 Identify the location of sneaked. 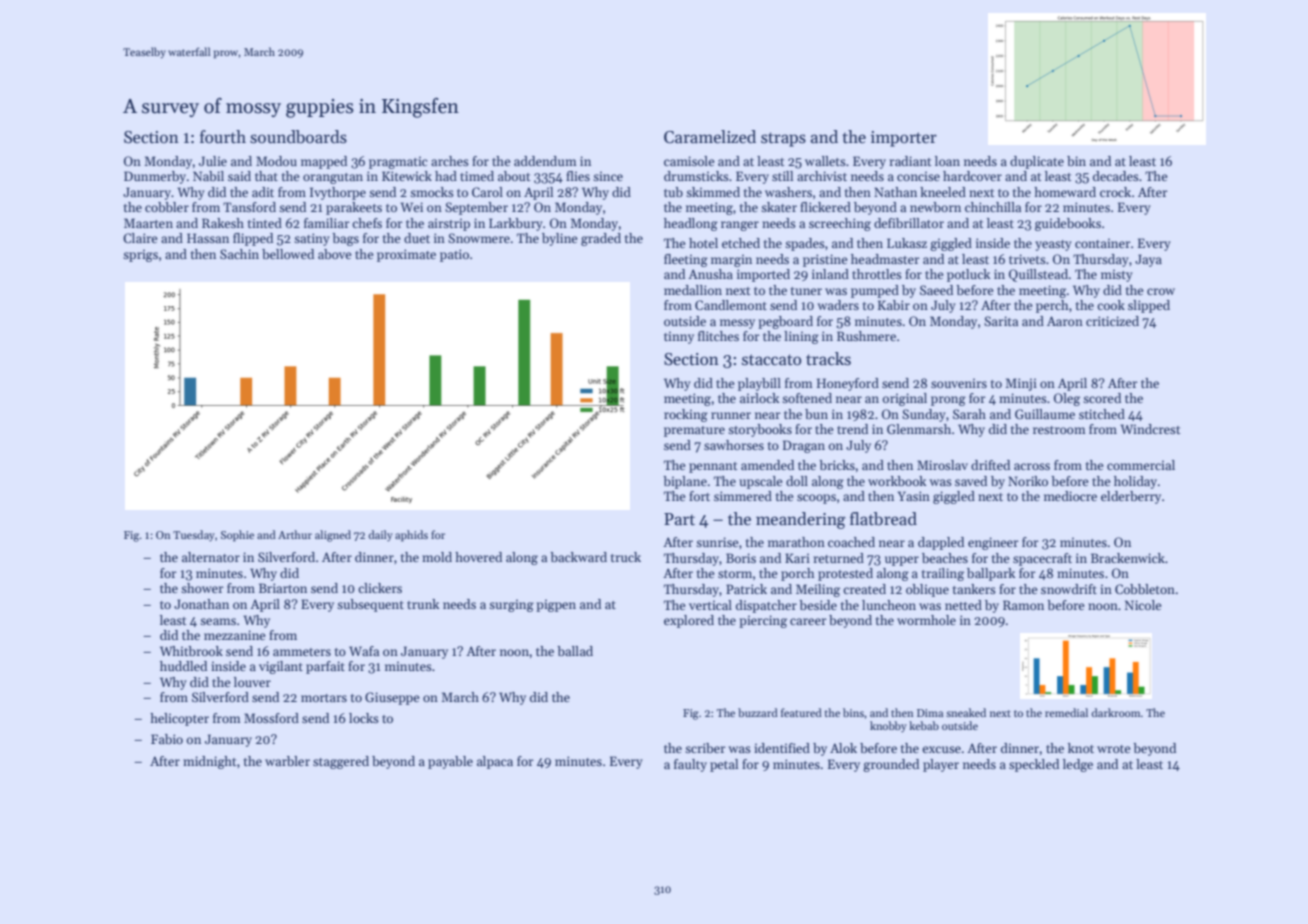
(966, 712).
